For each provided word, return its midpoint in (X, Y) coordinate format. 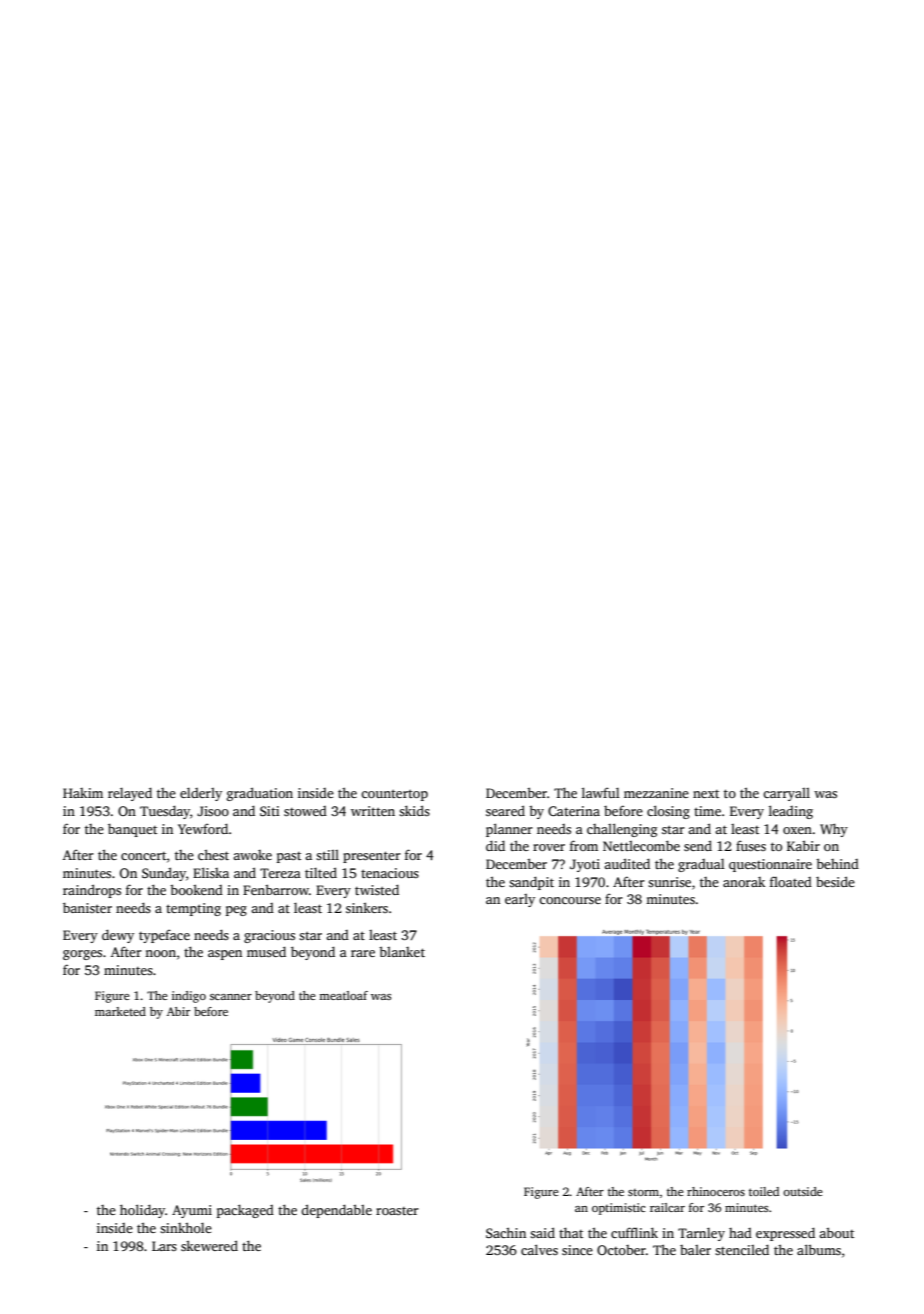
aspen (225, 955)
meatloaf (343, 995)
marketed (120, 1011)
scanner (231, 997)
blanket (402, 951)
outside (803, 1191)
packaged (245, 1211)
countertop (394, 795)
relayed (130, 794)
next (706, 794)
